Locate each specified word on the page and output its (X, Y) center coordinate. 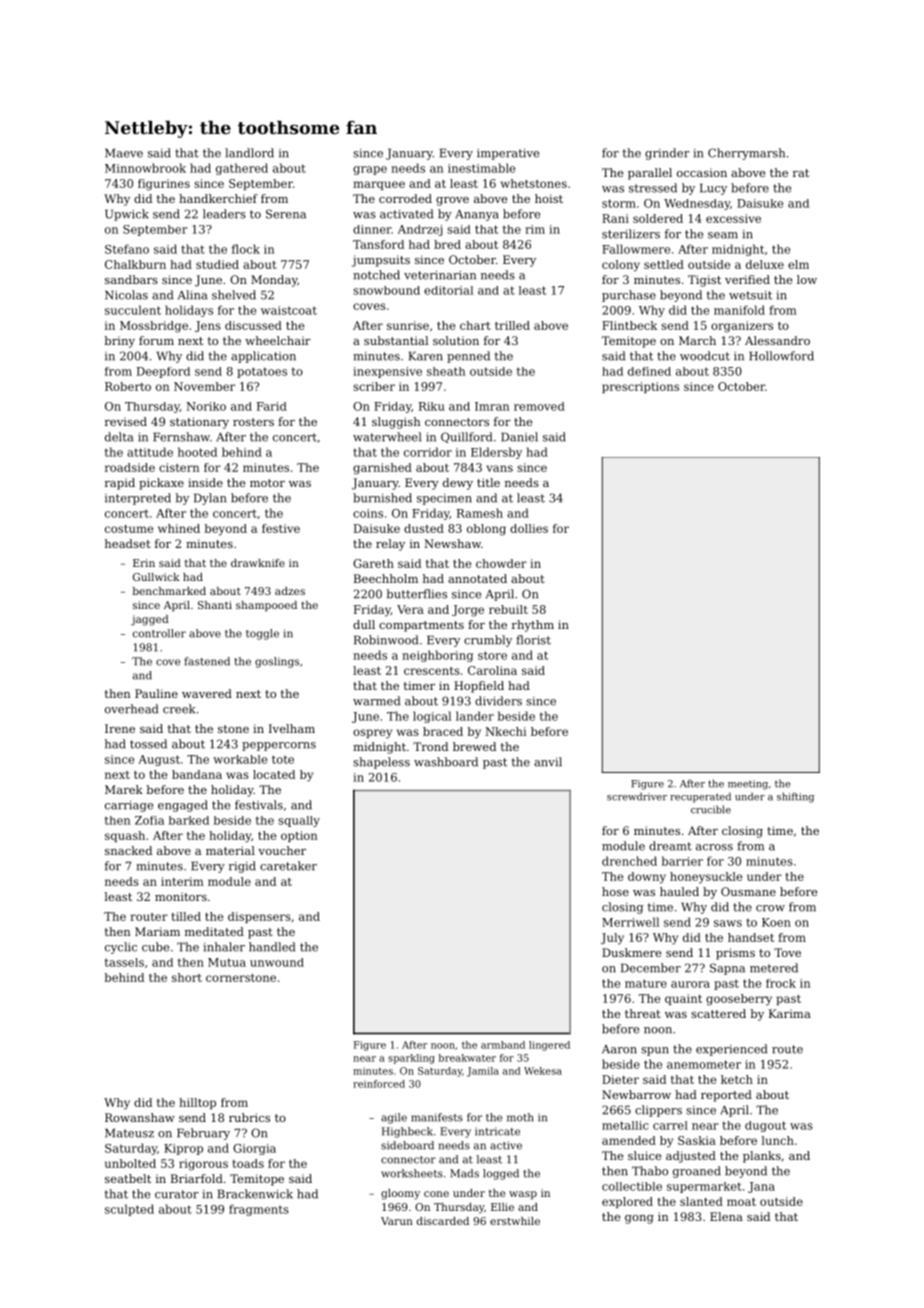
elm (798, 264)
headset (128, 543)
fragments (259, 1210)
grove (452, 201)
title (488, 482)
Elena (726, 1216)
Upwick (127, 215)
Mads (464, 1173)
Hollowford (781, 356)
